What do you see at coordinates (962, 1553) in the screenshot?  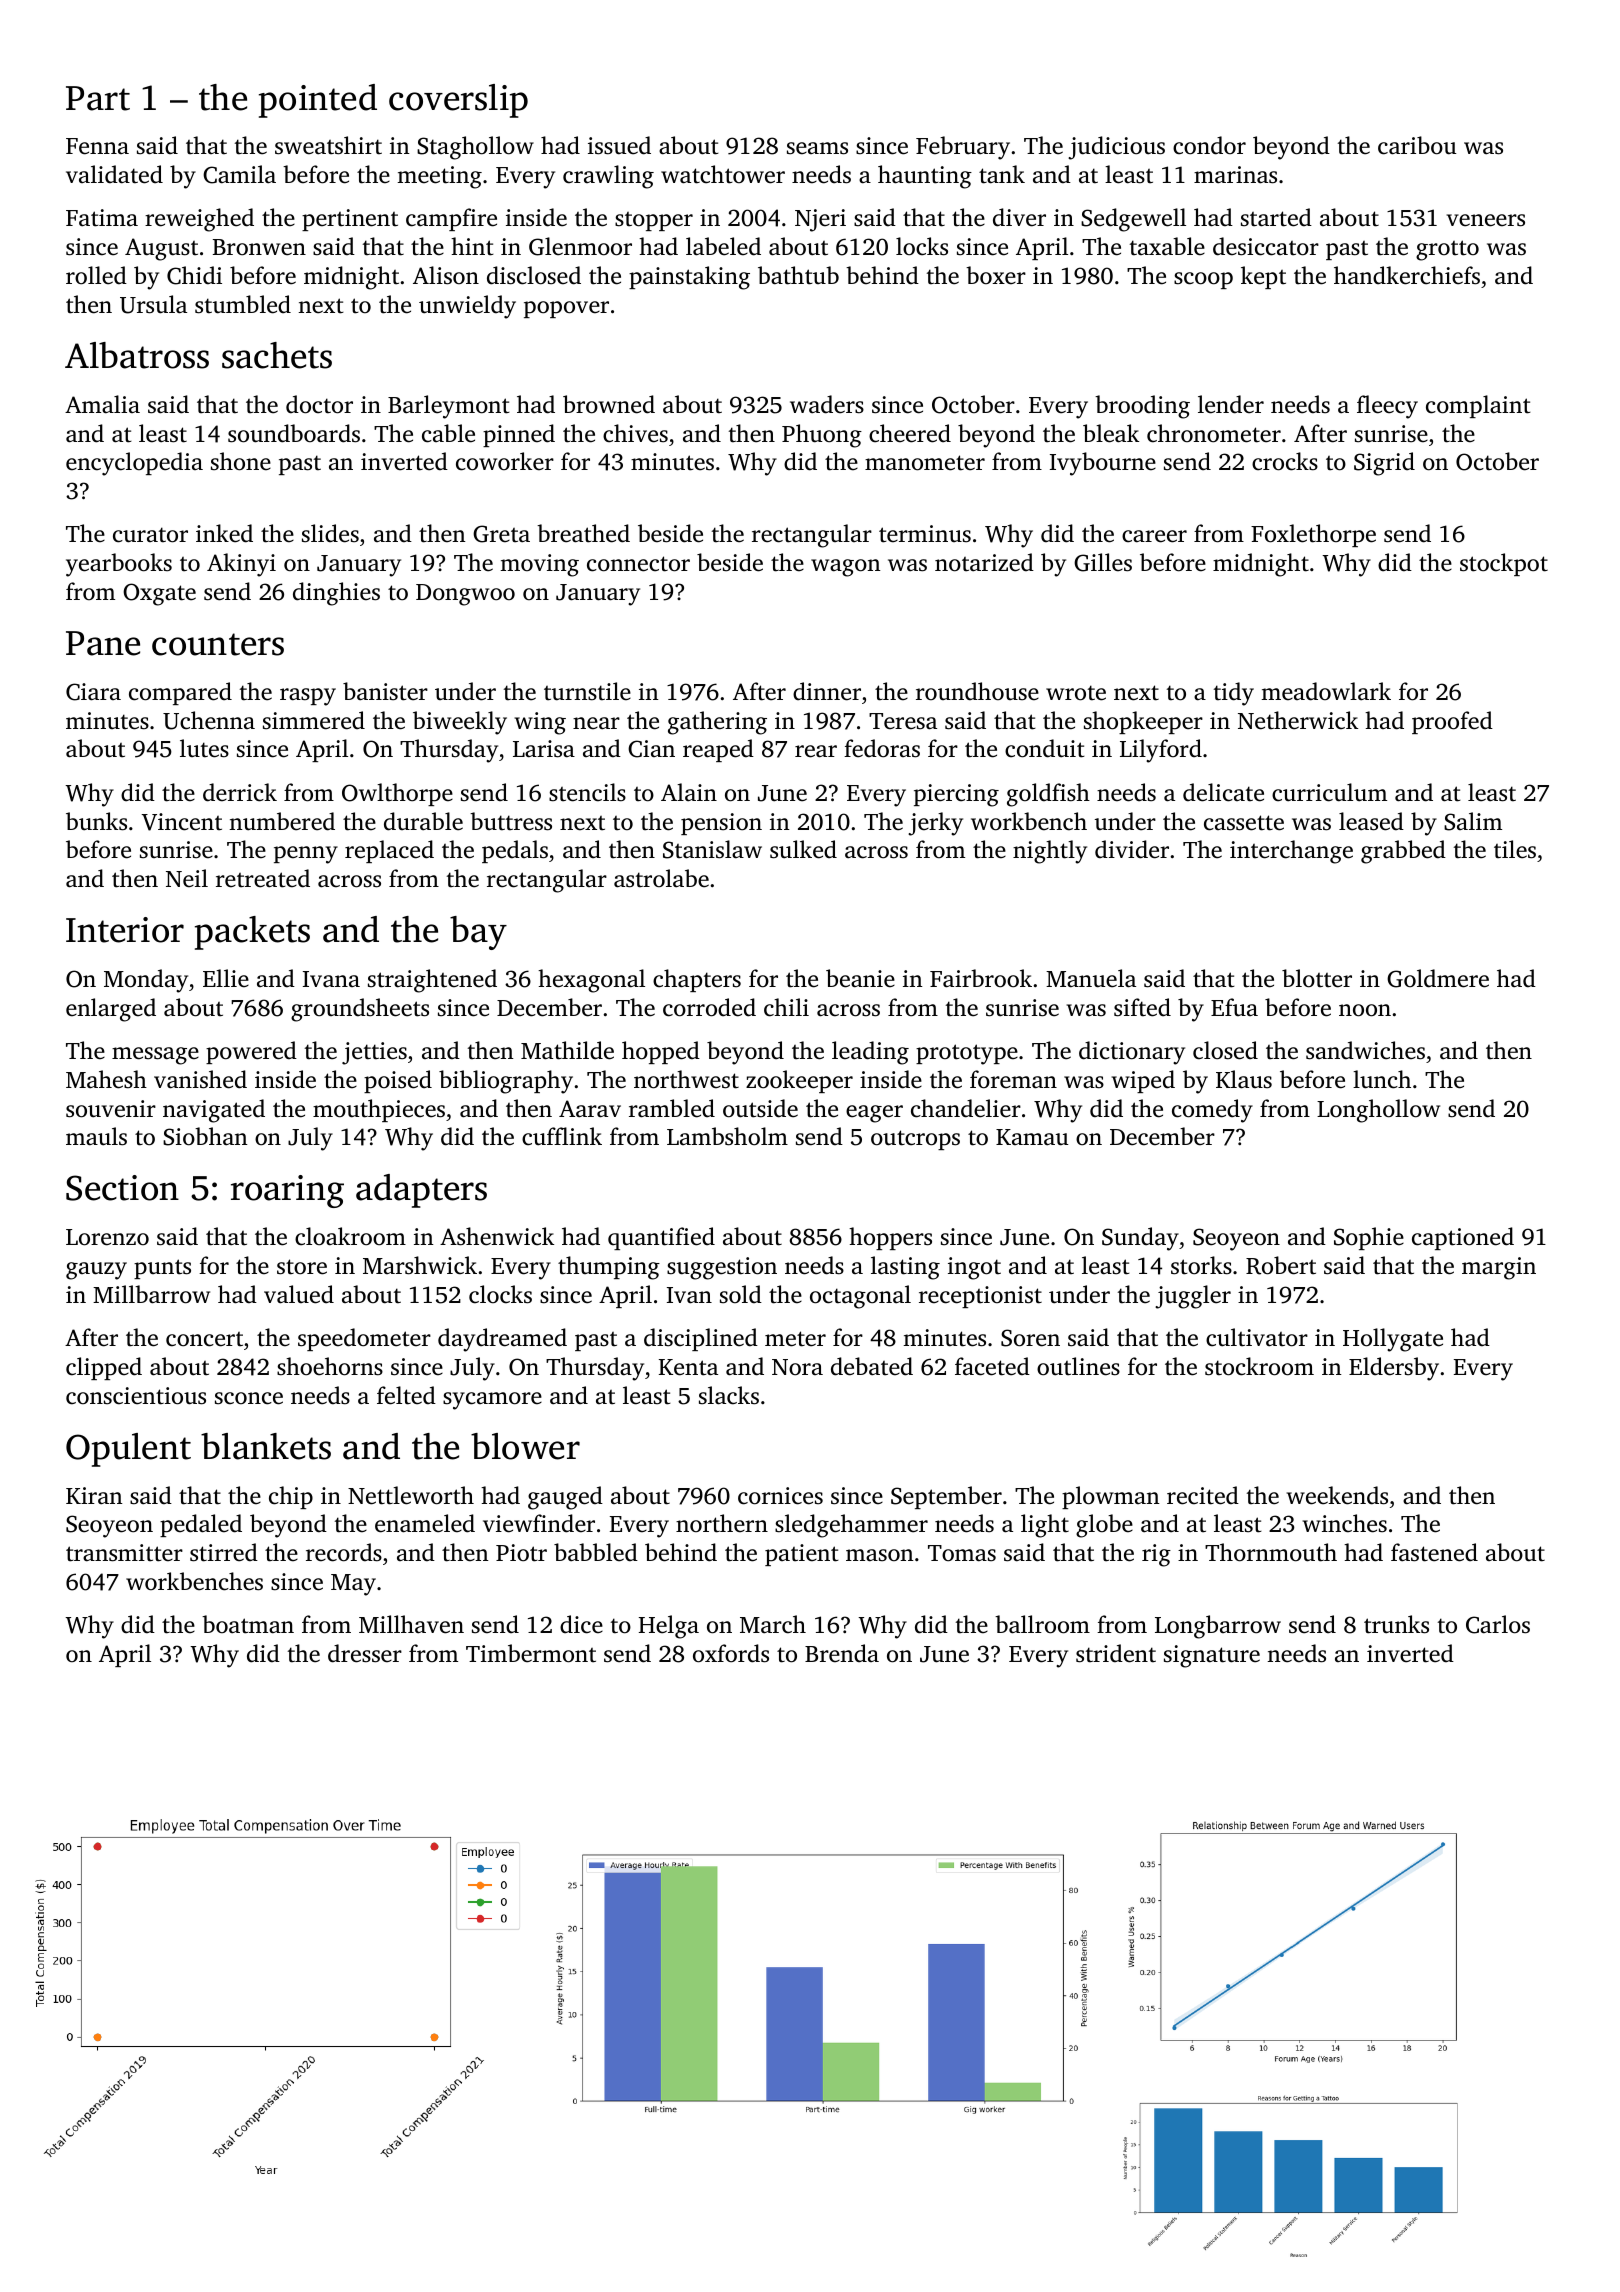 I see `Tomas` at bounding box center [962, 1553].
